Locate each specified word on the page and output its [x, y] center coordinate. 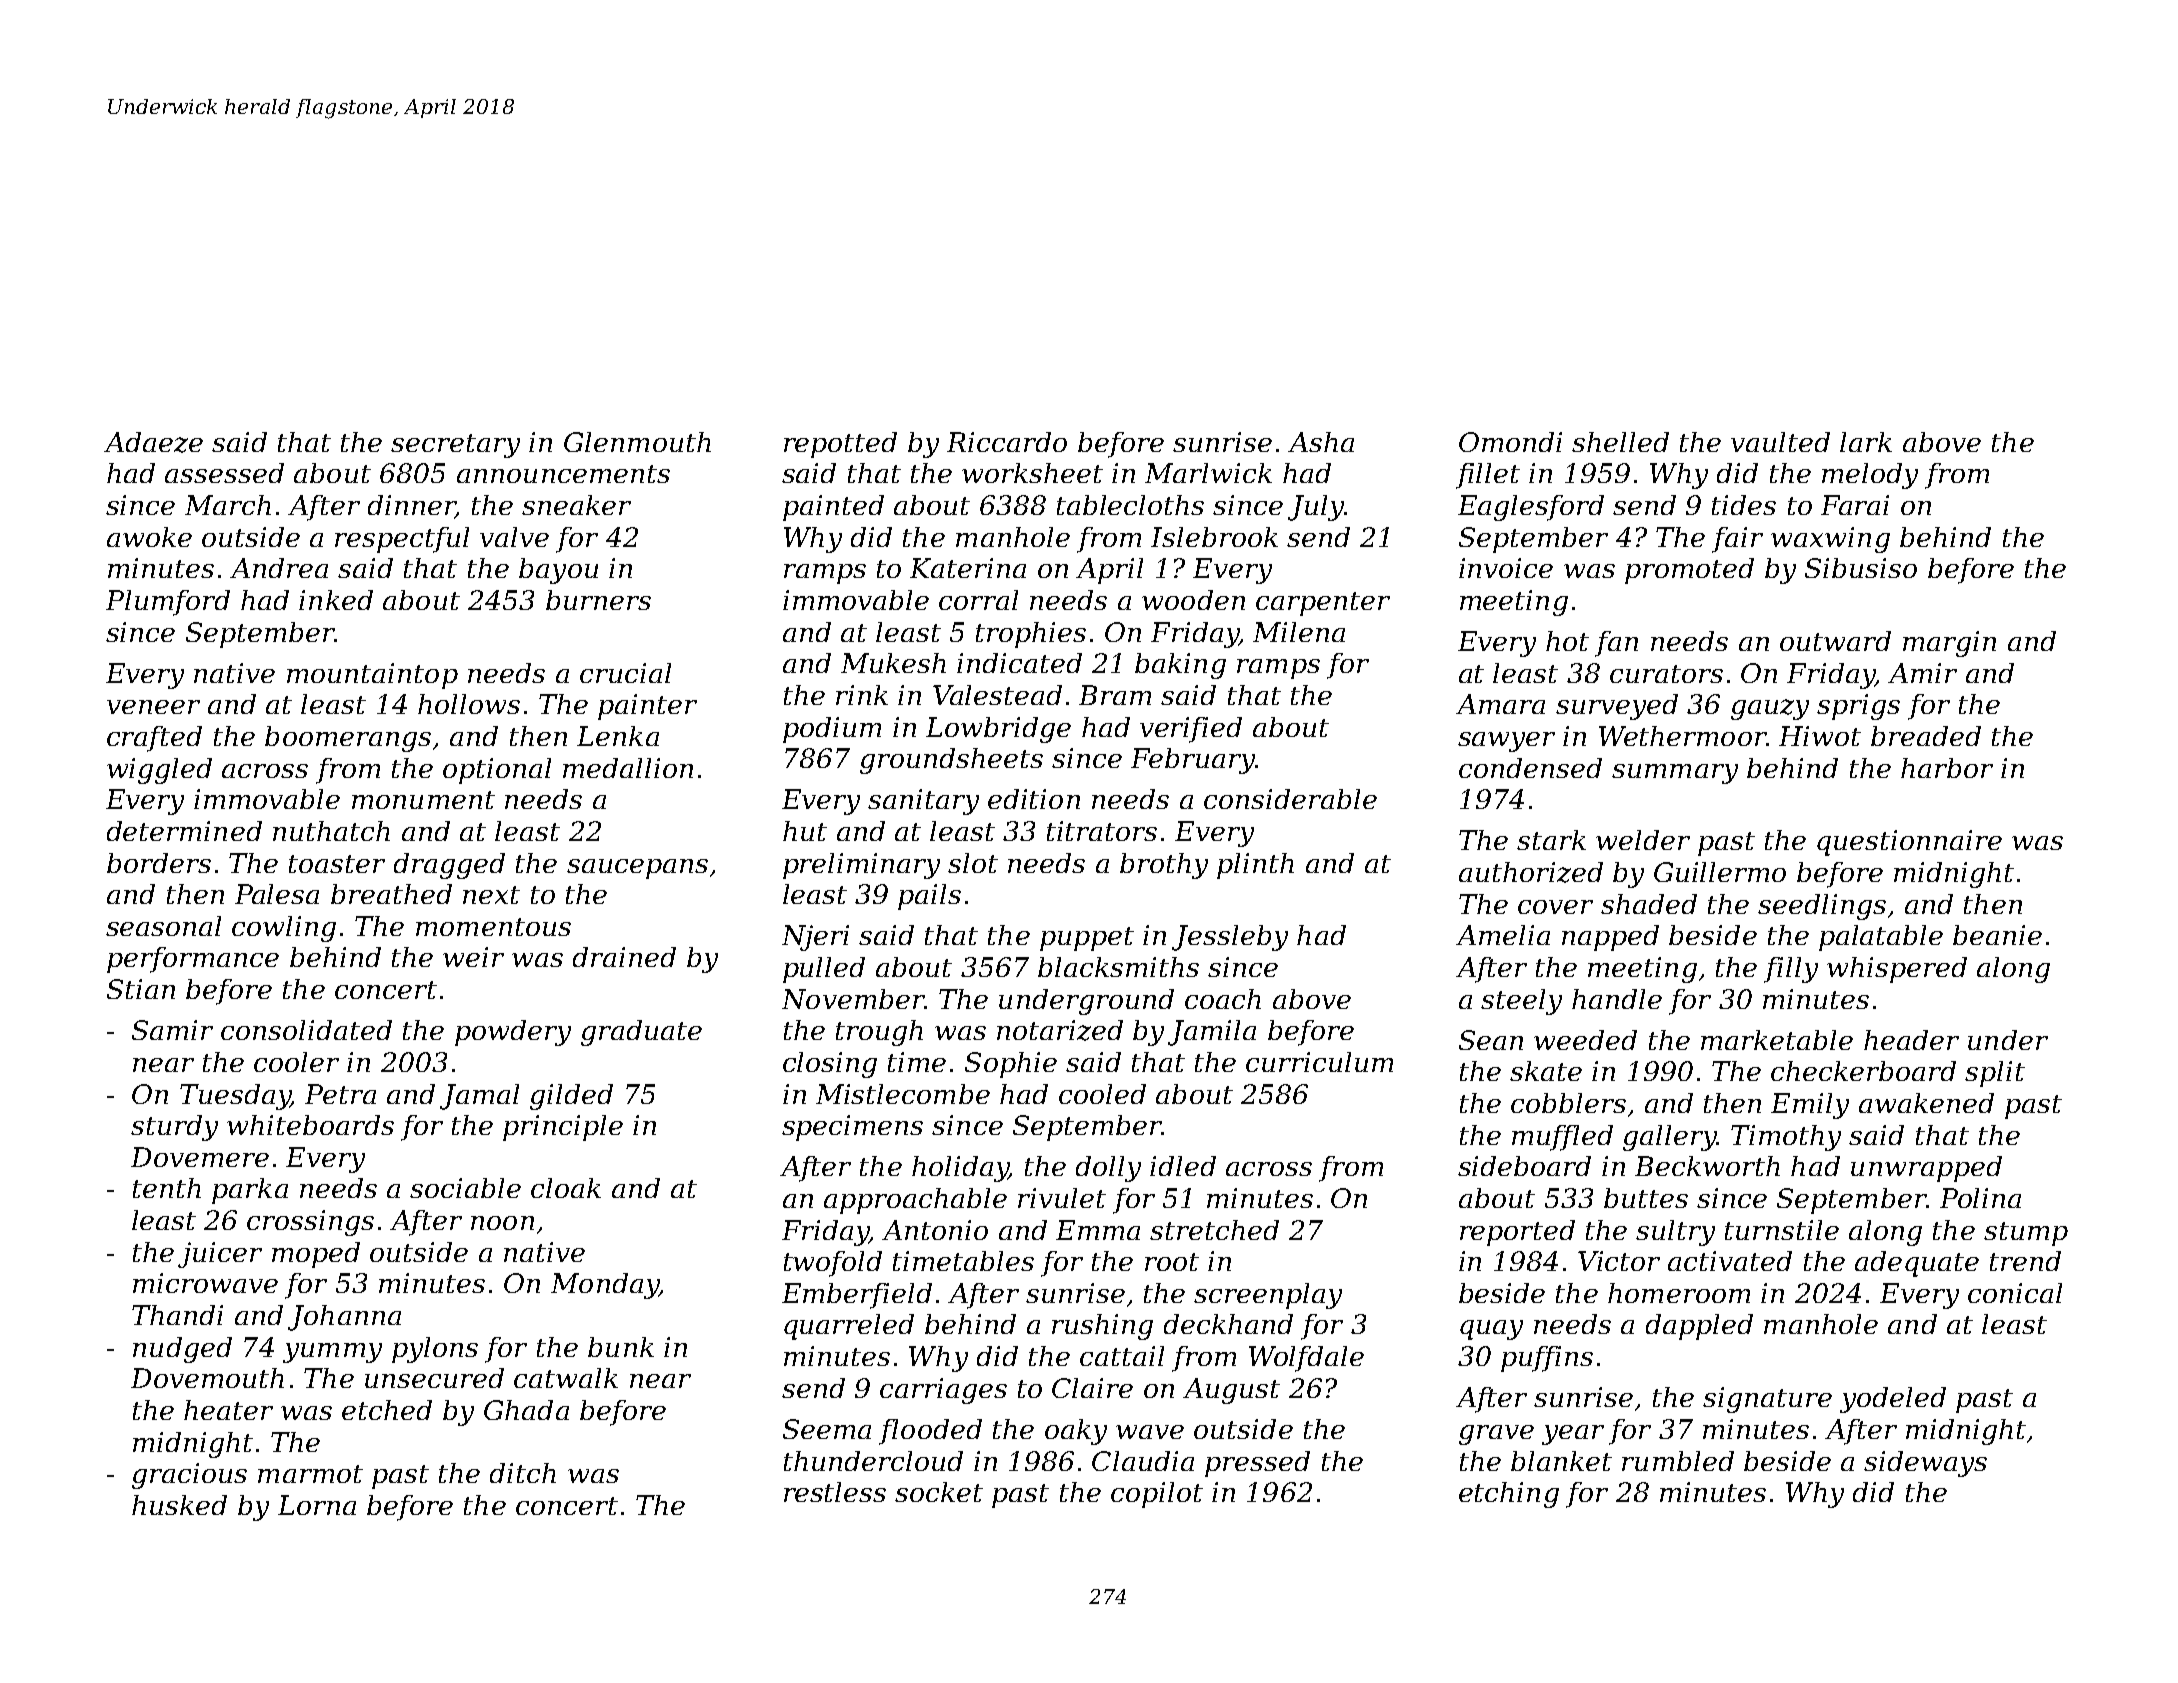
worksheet [1032, 473]
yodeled [1893, 1400]
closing [830, 1065]
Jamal [479, 1097]
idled [1183, 1166]
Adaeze [153, 442]
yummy [332, 1353]
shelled [1620, 442]
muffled [1562, 1138]
